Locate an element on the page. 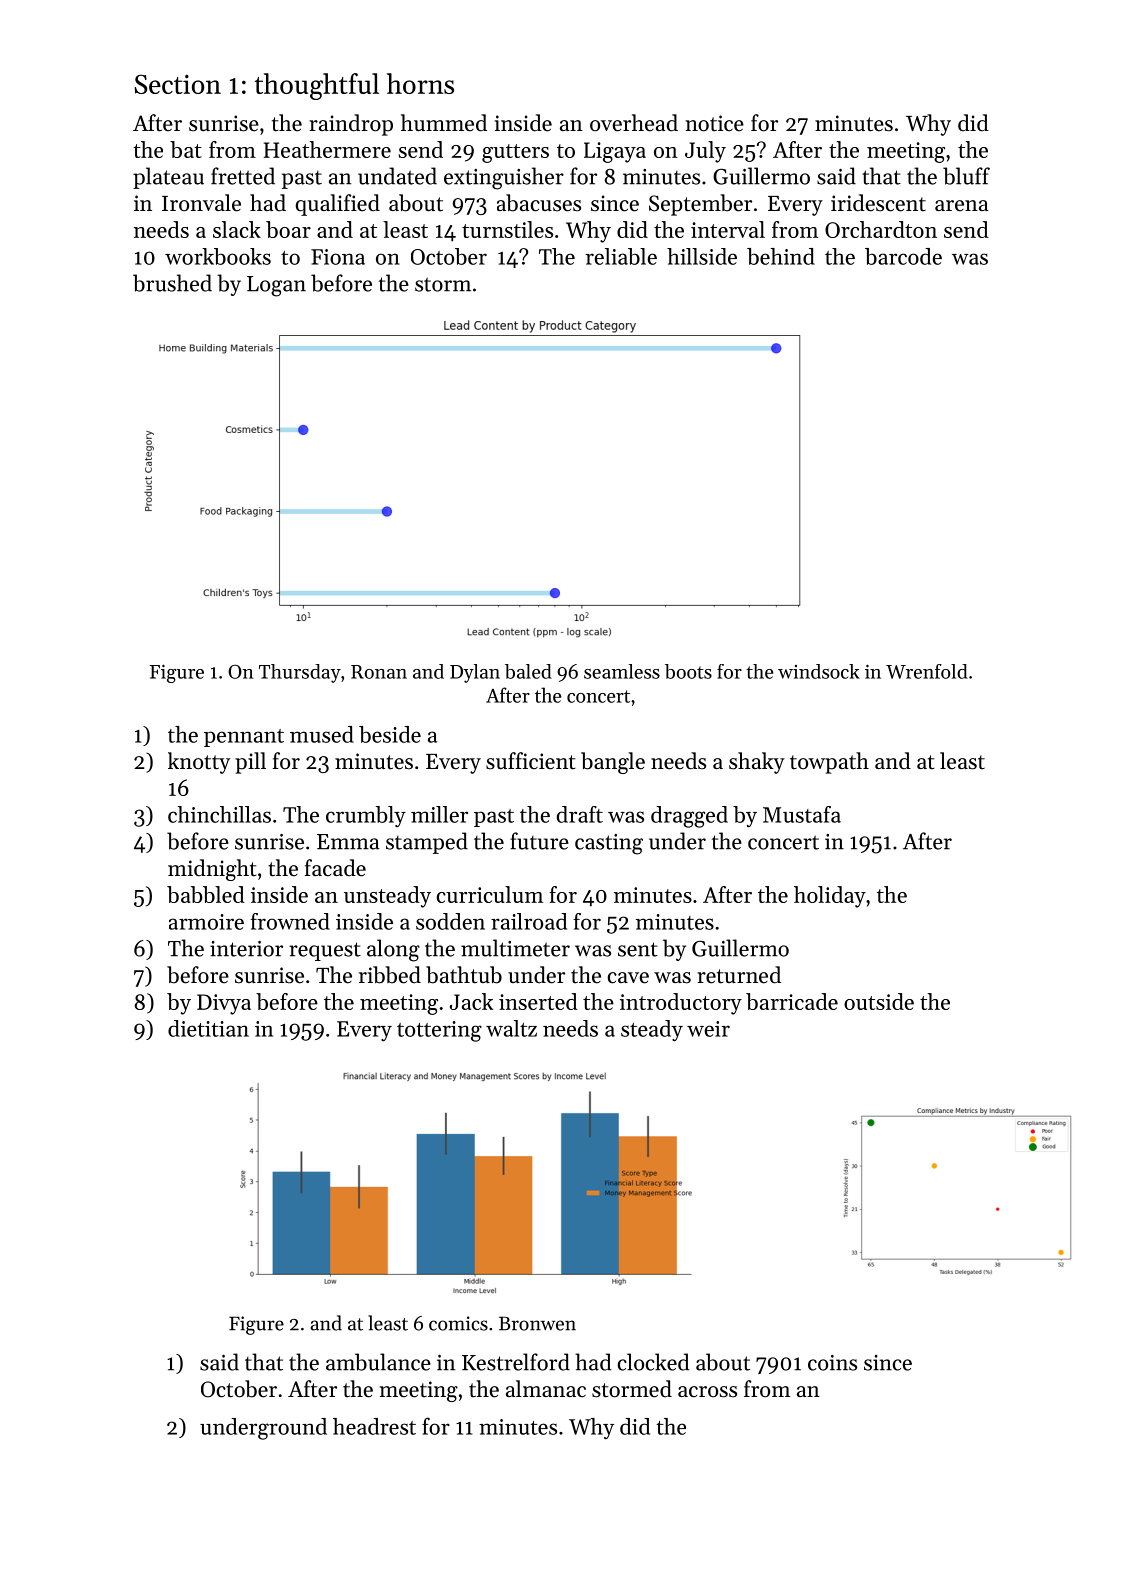 The width and height of the document is (1122, 1593). pennant is located at coordinates (244, 738).
